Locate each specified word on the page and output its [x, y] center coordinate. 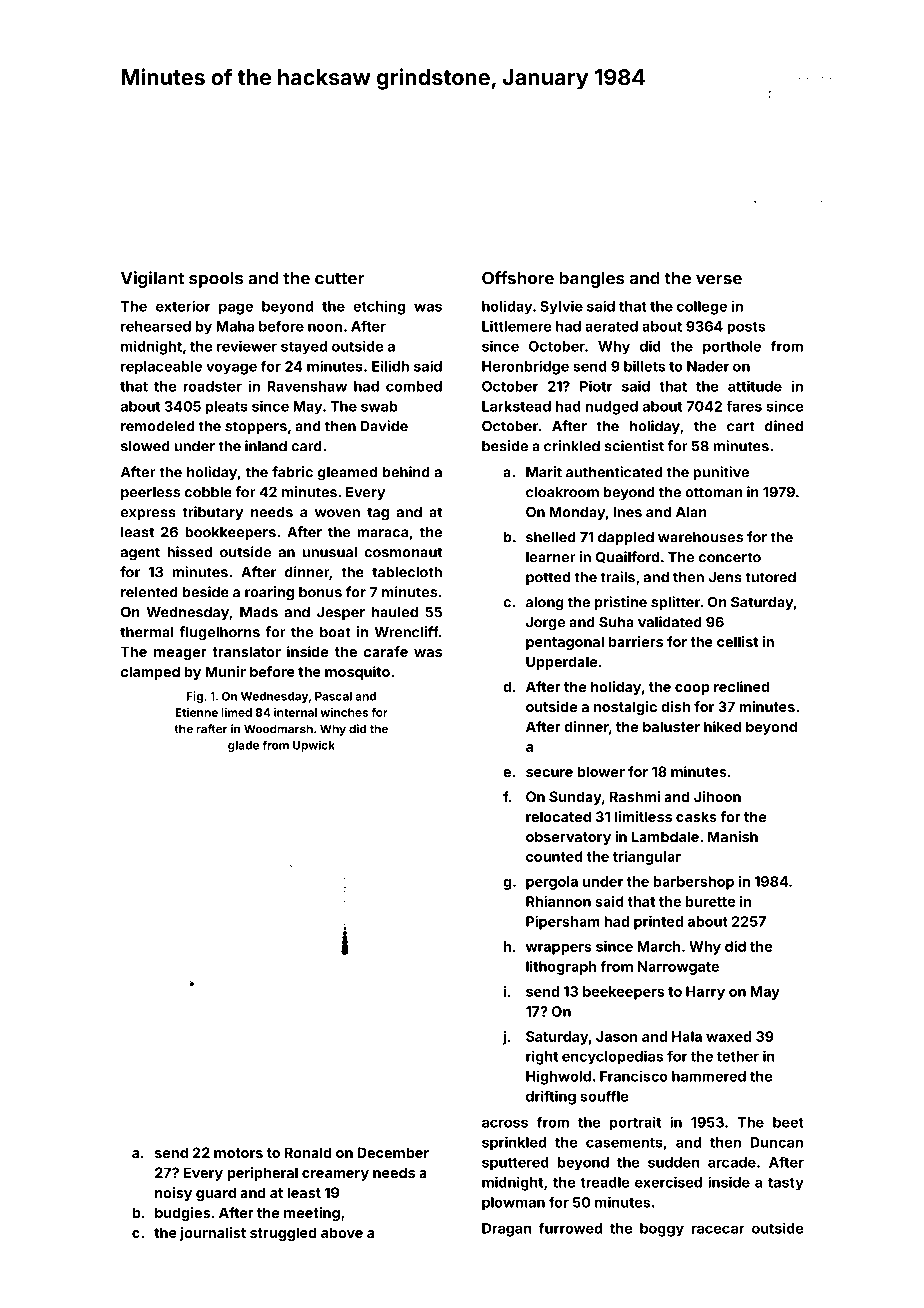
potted [548, 578]
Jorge [545, 624]
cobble [208, 492]
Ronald [308, 1152]
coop [692, 689]
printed [658, 923]
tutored [770, 577]
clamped [150, 673]
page [236, 309]
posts [746, 328]
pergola [552, 883]
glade [243, 746]
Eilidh [390, 366]
